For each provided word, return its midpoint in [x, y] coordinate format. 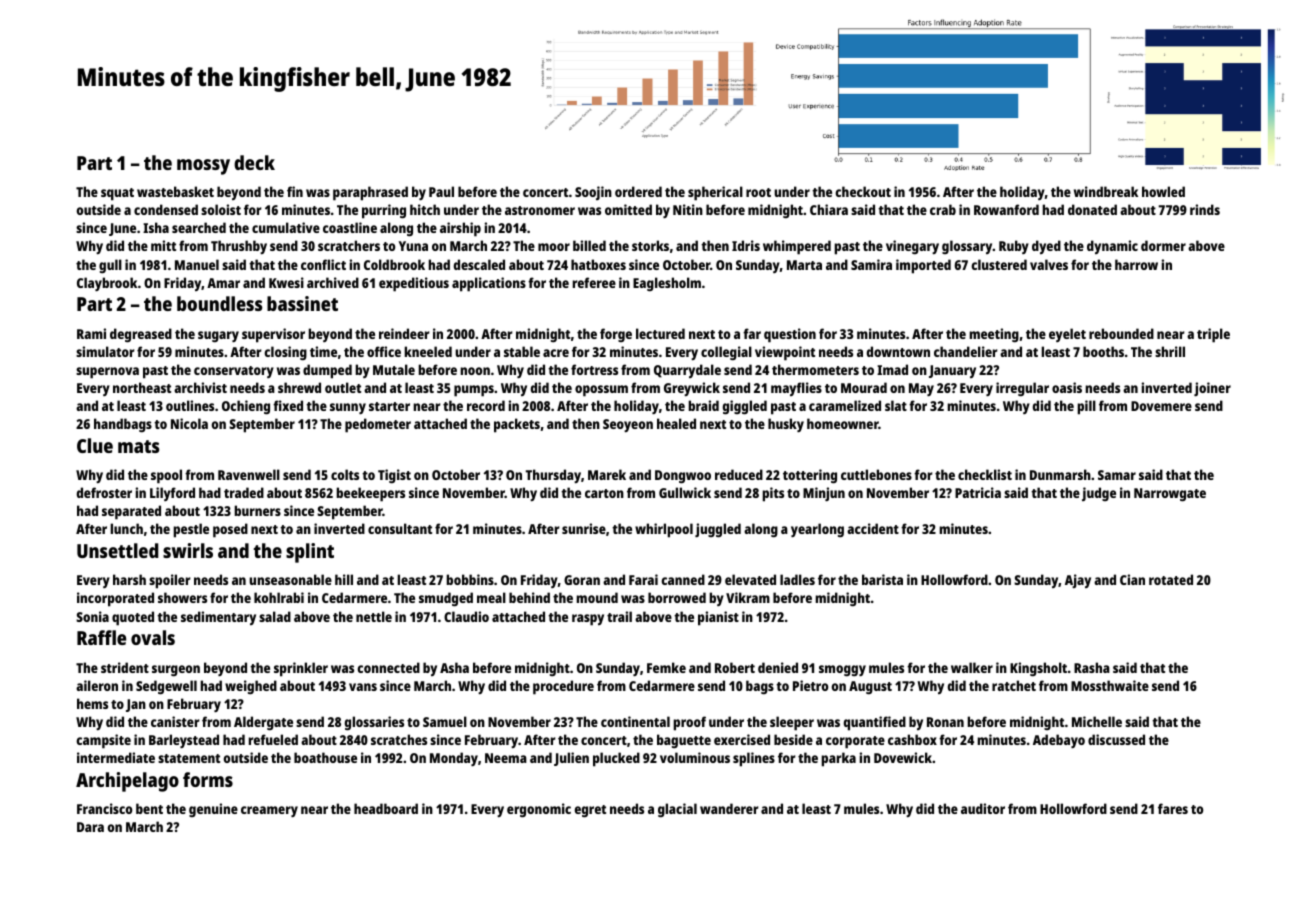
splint [310, 553]
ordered [638, 191]
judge [1099, 494]
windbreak [1106, 191]
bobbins [470, 579]
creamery [269, 811]
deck [254, 162]
